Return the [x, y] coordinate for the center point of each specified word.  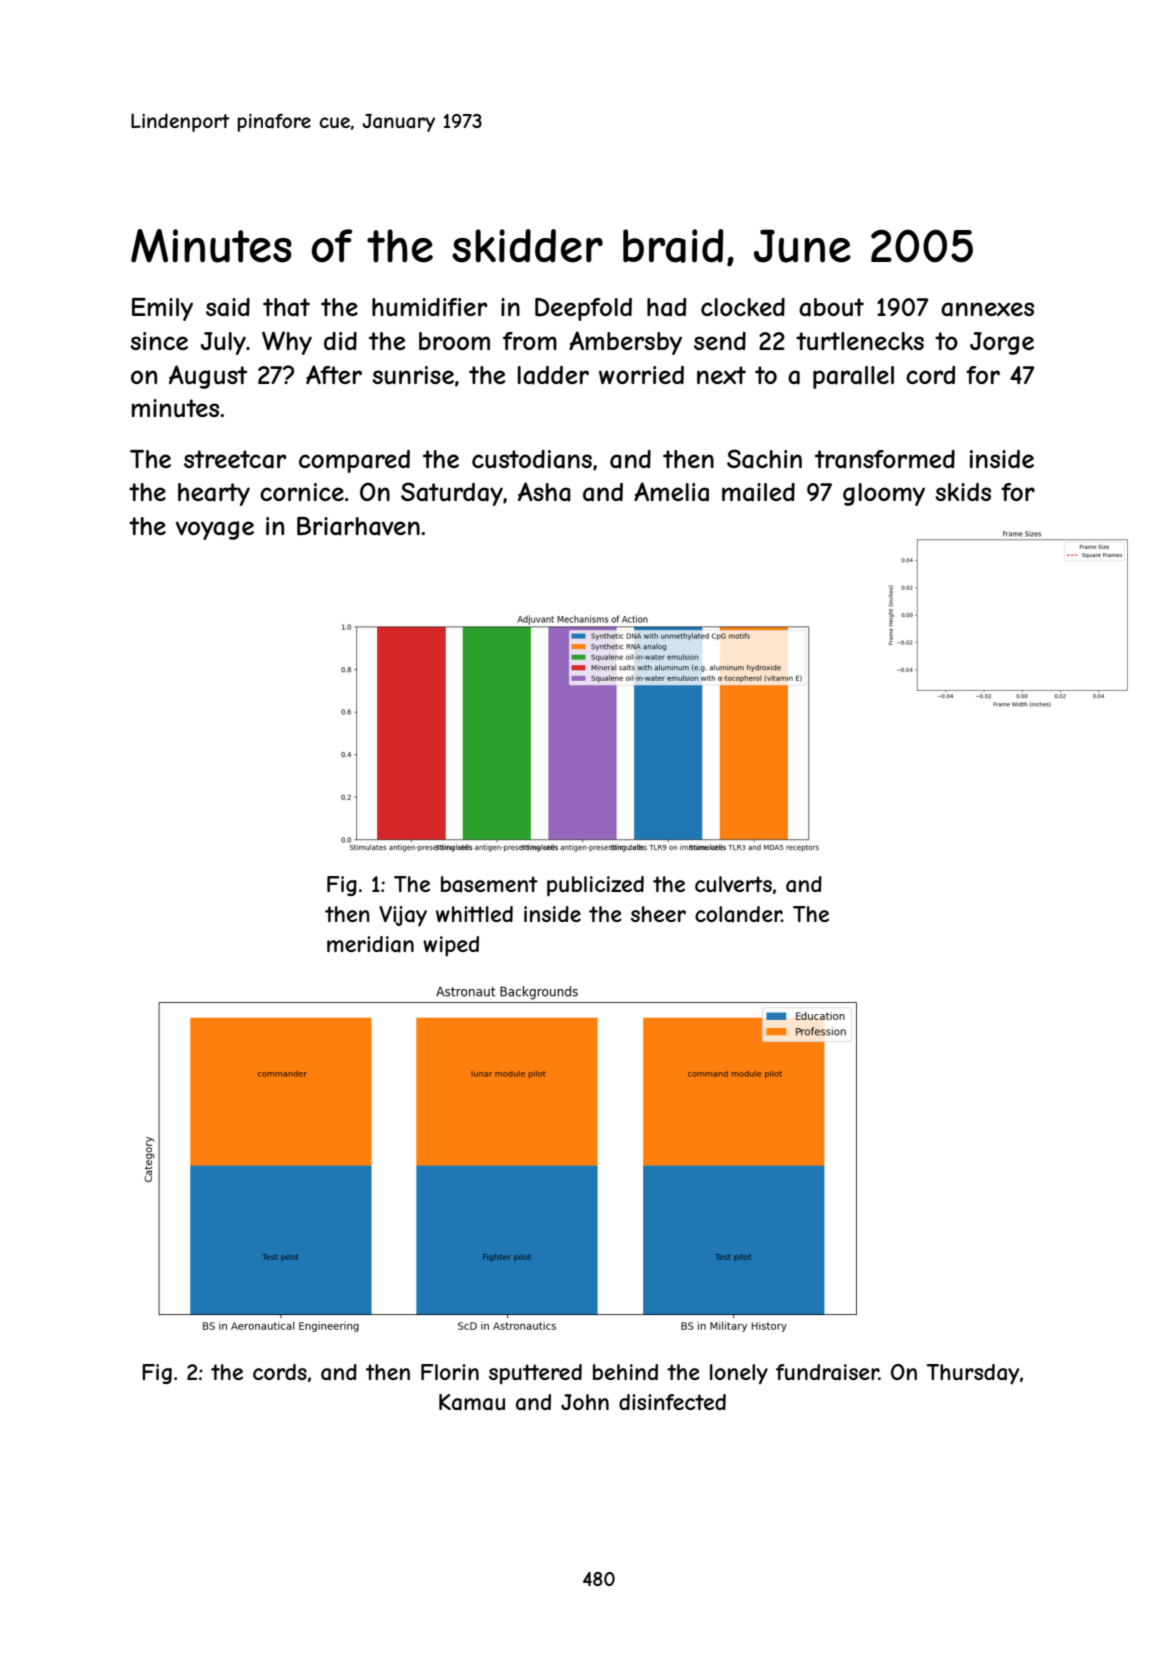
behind [625, 1372]
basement [489, 884]
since [159, 341]
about [831, 307]
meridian [370, 944]
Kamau [472, 1402]
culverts [733, 884]
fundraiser [827, 1372]
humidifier [429, 307]
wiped [451, 946]
